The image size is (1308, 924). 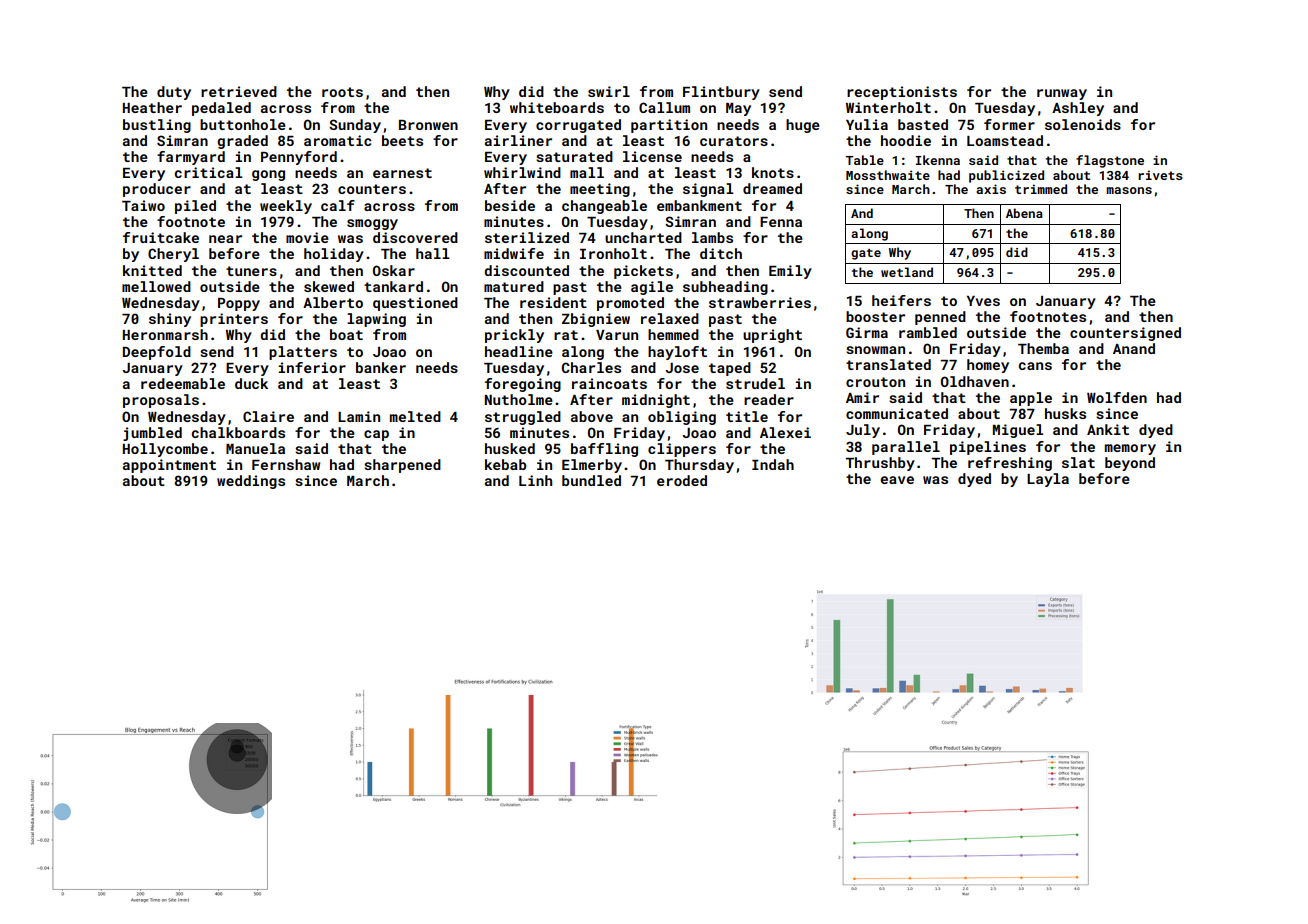 I want to click on swirl, so click(x=609, y=91).
